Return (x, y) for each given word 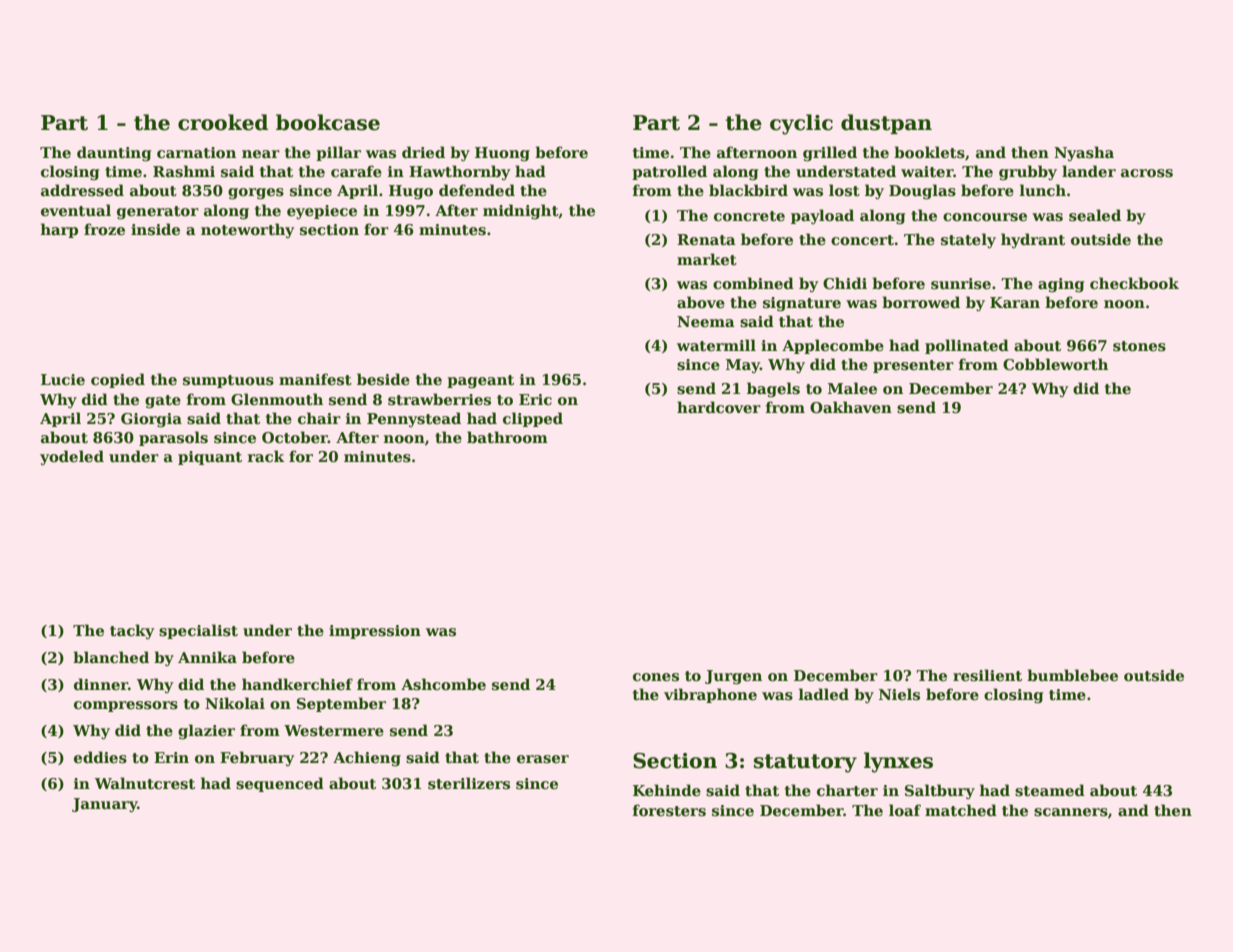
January (105, 805)
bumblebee (1072, 675)
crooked (223, 122)
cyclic (801, 124)
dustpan (886, 124)
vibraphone (710, 695)
